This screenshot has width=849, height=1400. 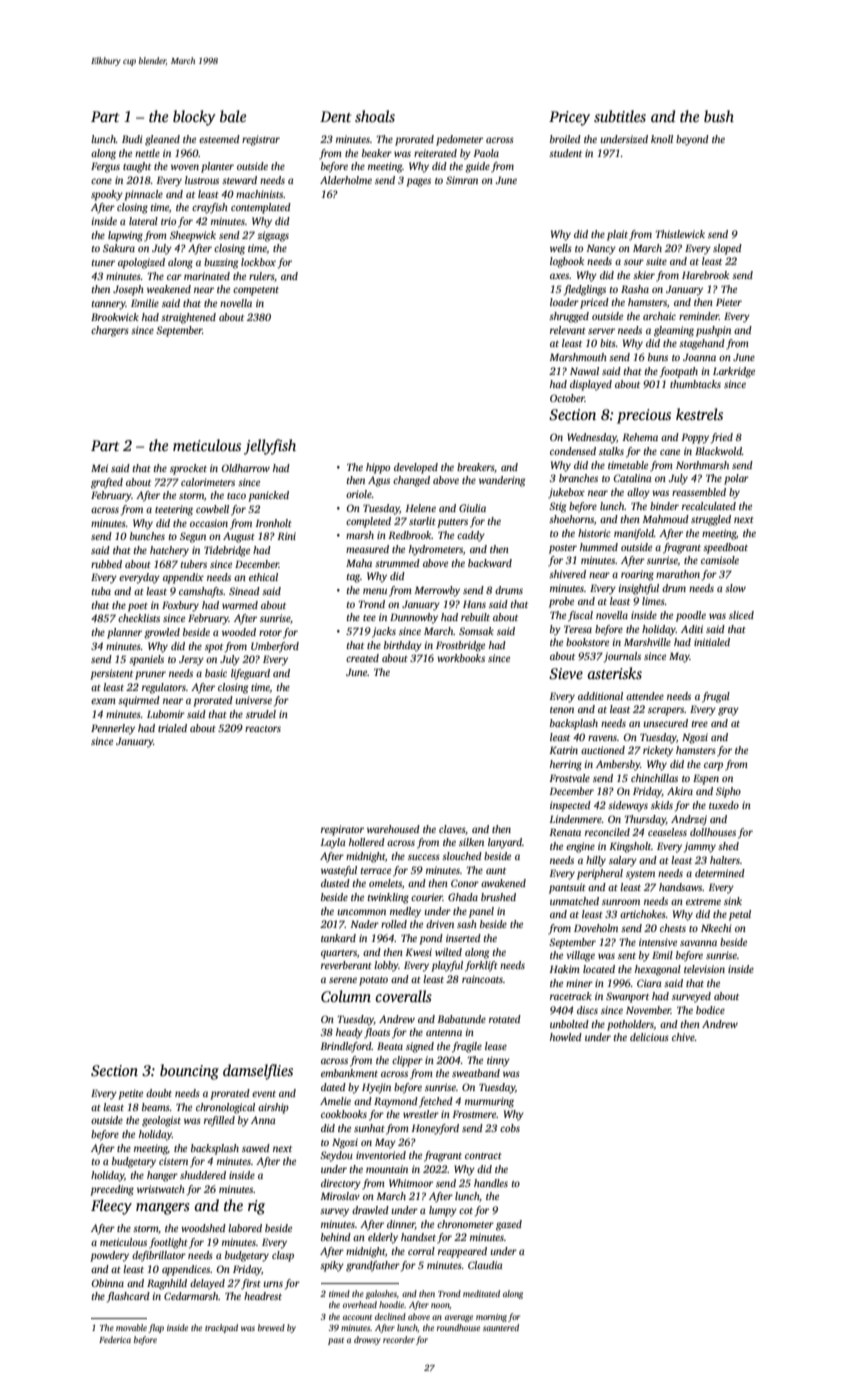 What do you see at coordinates (458, 1327) in the screenshot?
I see `roundhouse` at bounding box center [458, 1327].
